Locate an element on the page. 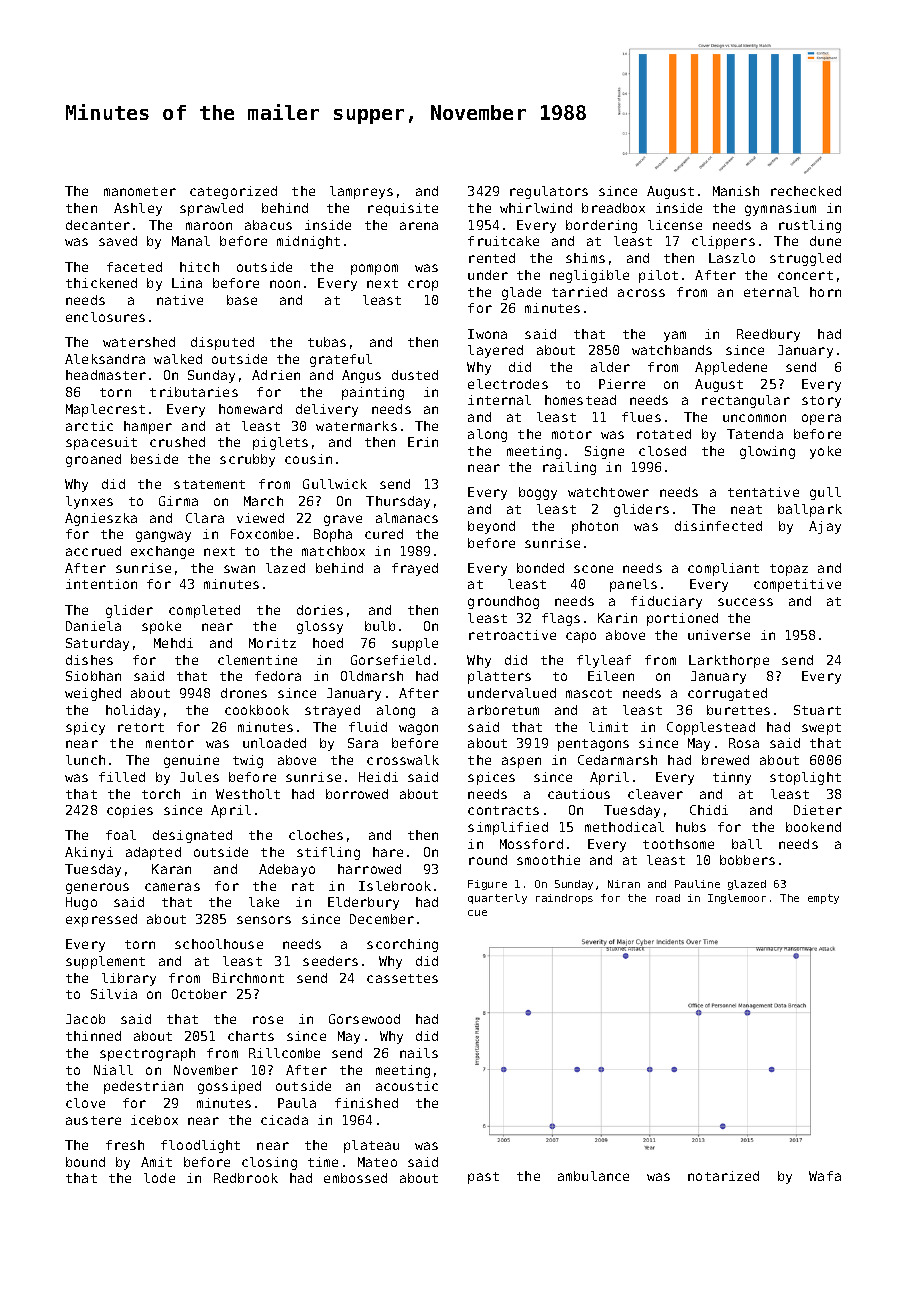  beyond is located at coordinates (491, 527).
